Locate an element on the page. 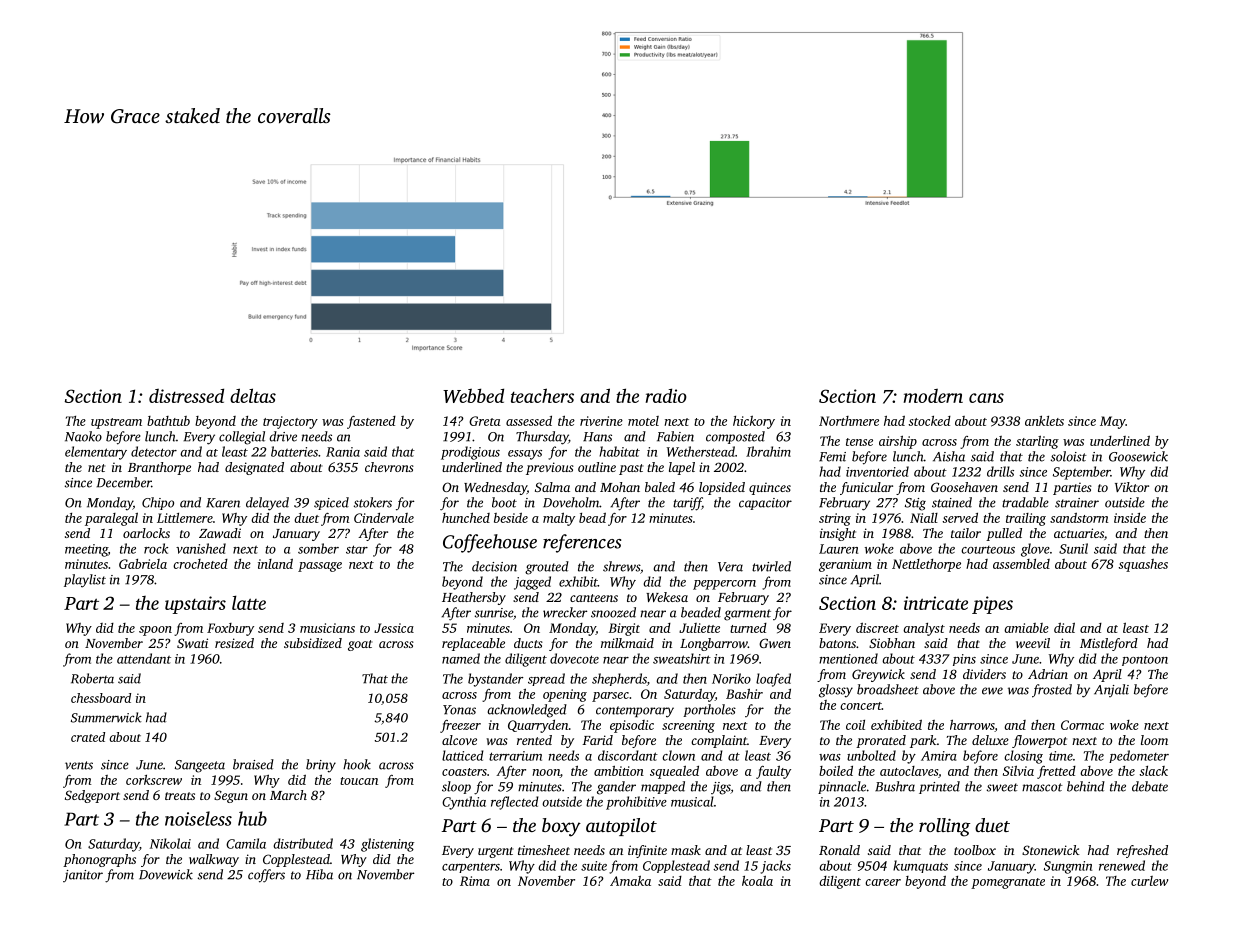 This image has height=952, width=1233. coffers is located at coordinates (266, 876).
